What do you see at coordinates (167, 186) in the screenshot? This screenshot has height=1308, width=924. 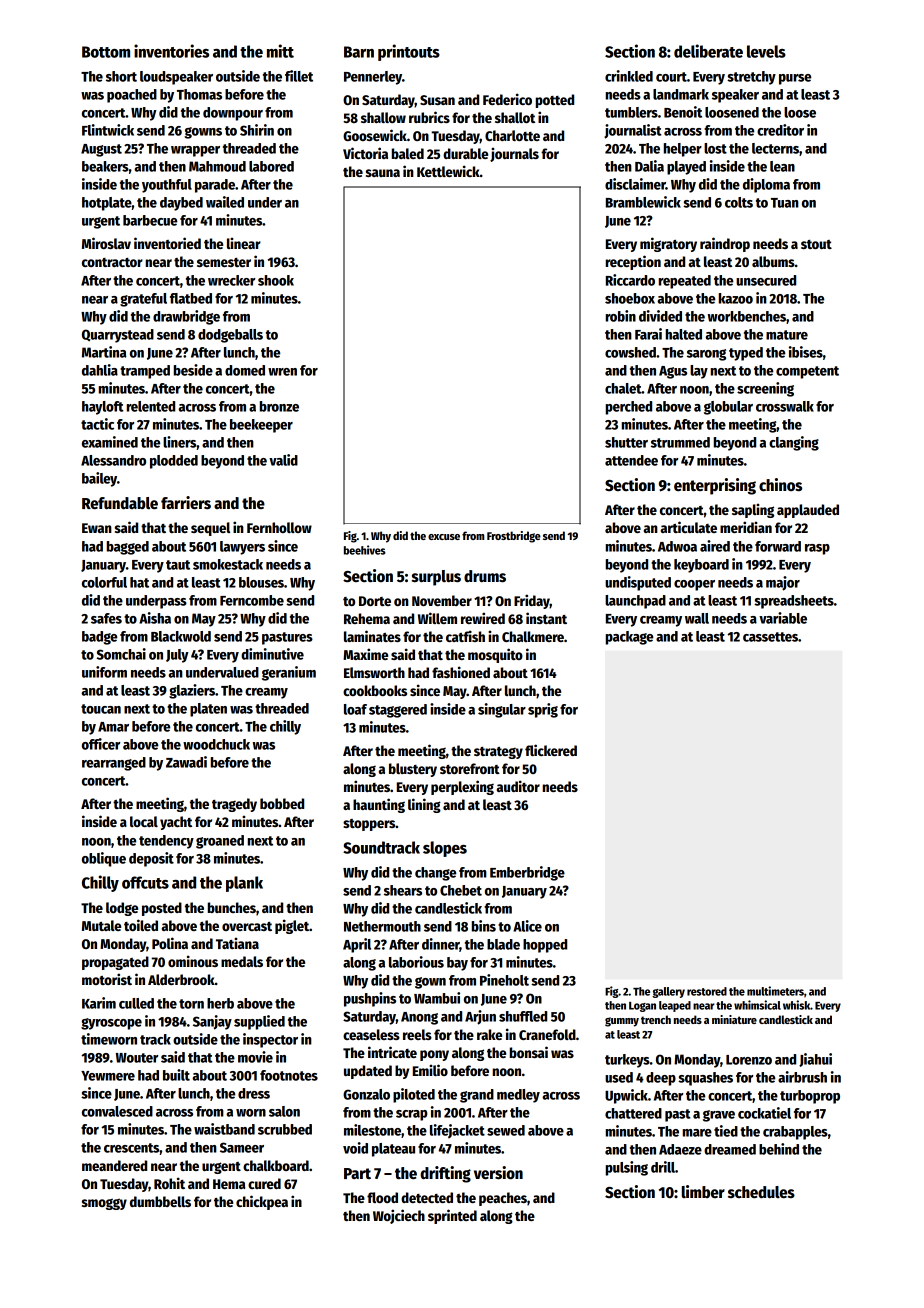 I see `youthful` at bounding box center [167, 186].
